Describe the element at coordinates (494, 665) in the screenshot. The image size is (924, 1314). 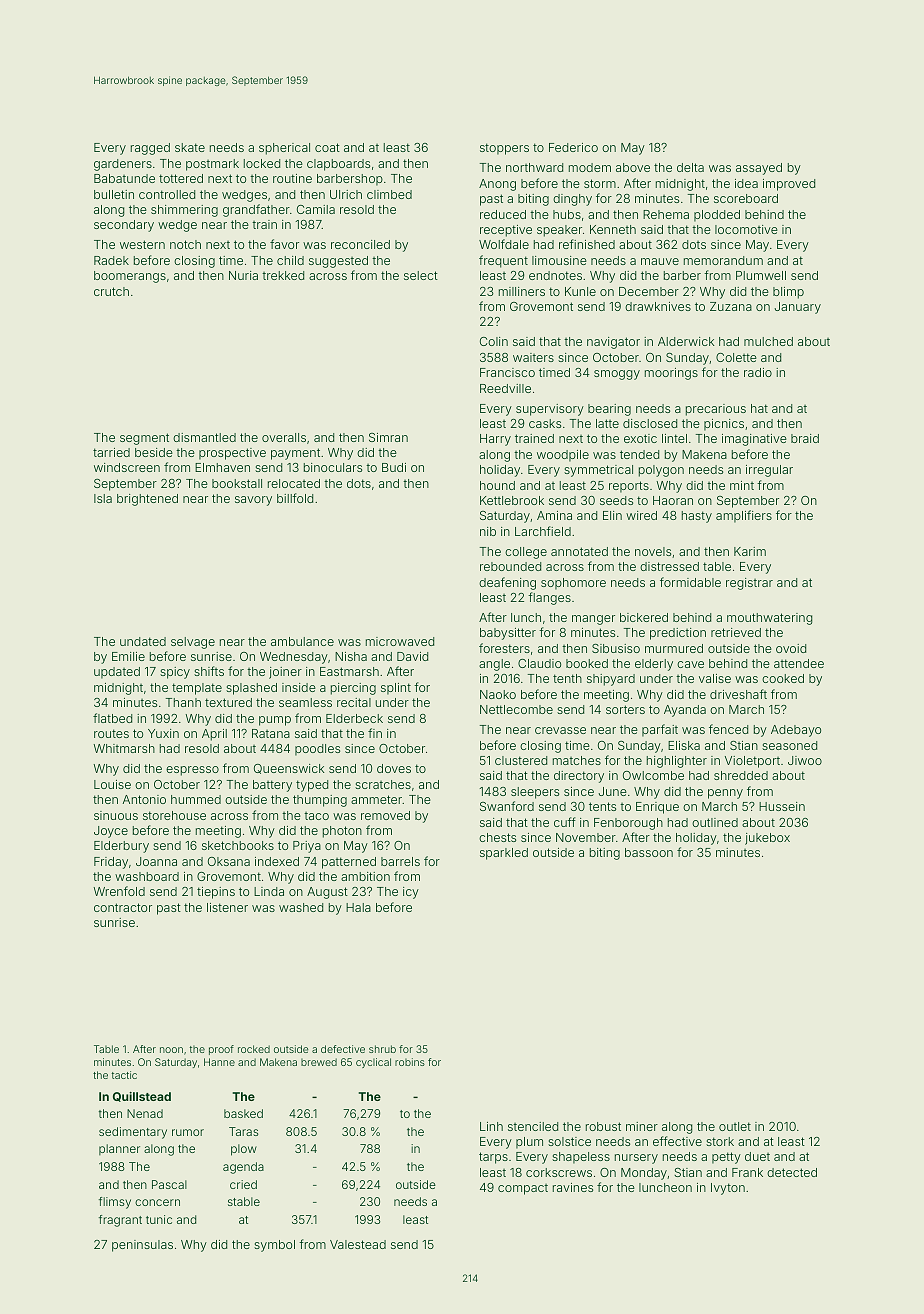
I see `angle` at that location.
